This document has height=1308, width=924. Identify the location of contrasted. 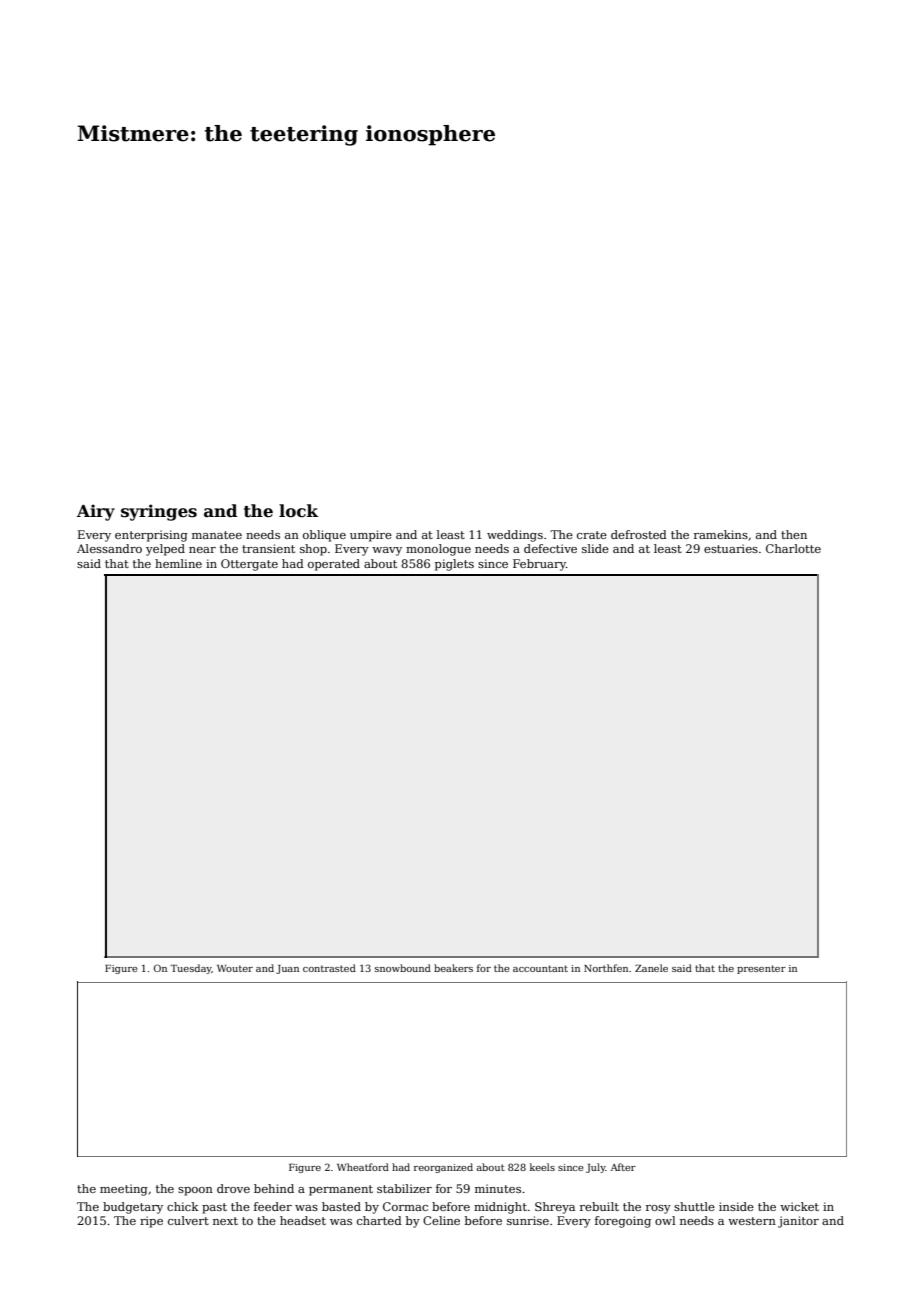
(329, 968).
